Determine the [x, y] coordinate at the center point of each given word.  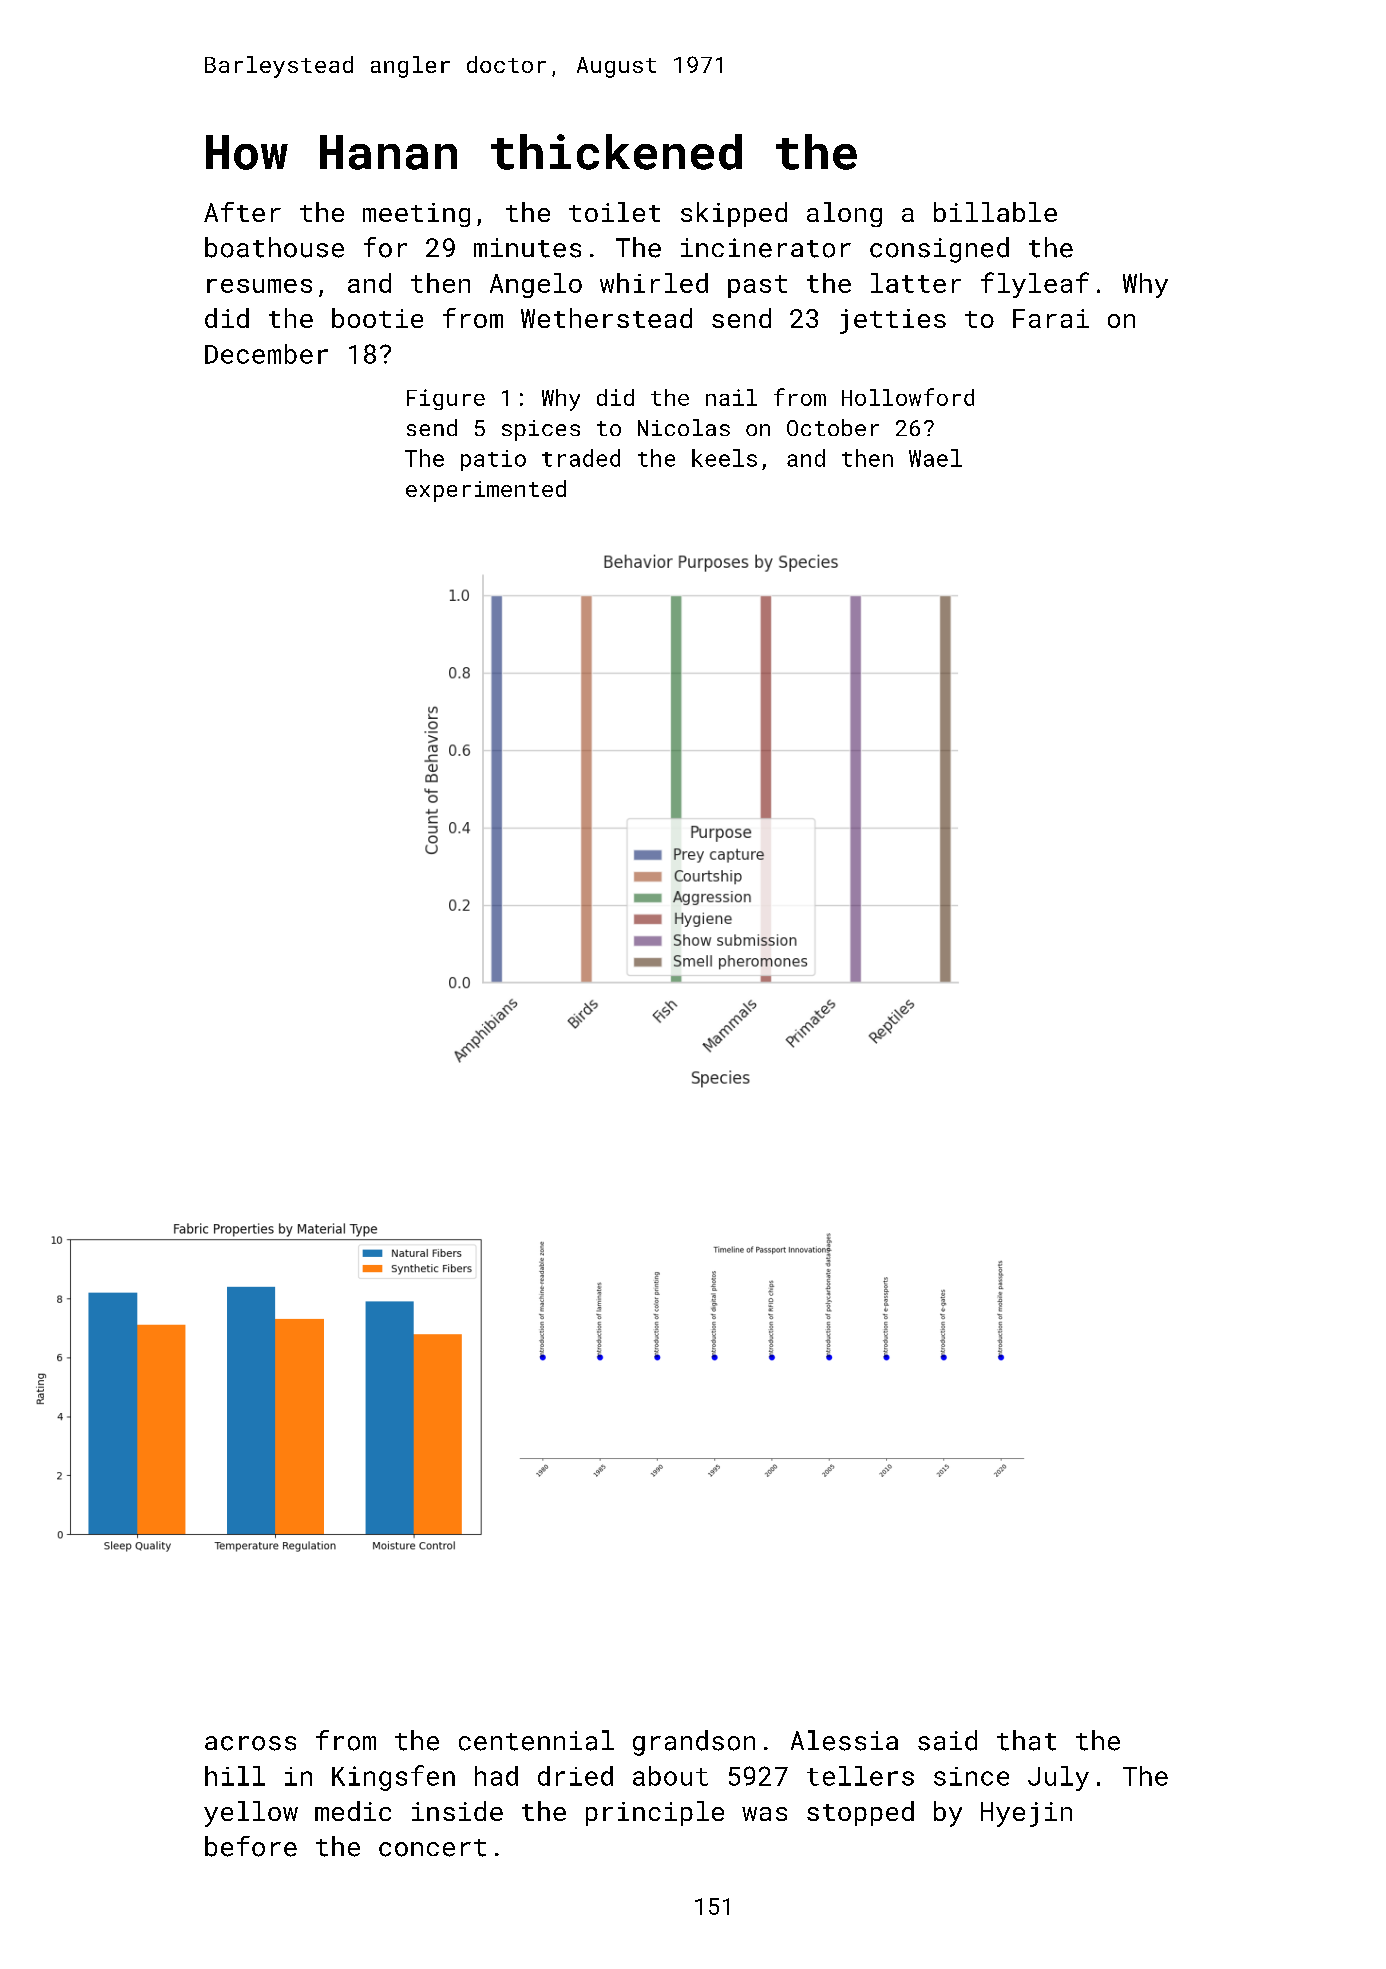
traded [581, 458]
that [1026, 1740]
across [250, 1743]
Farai [1051, 318]
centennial [536, 1740]
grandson [694, 1743]
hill [235, 1776]
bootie [377, 318]
